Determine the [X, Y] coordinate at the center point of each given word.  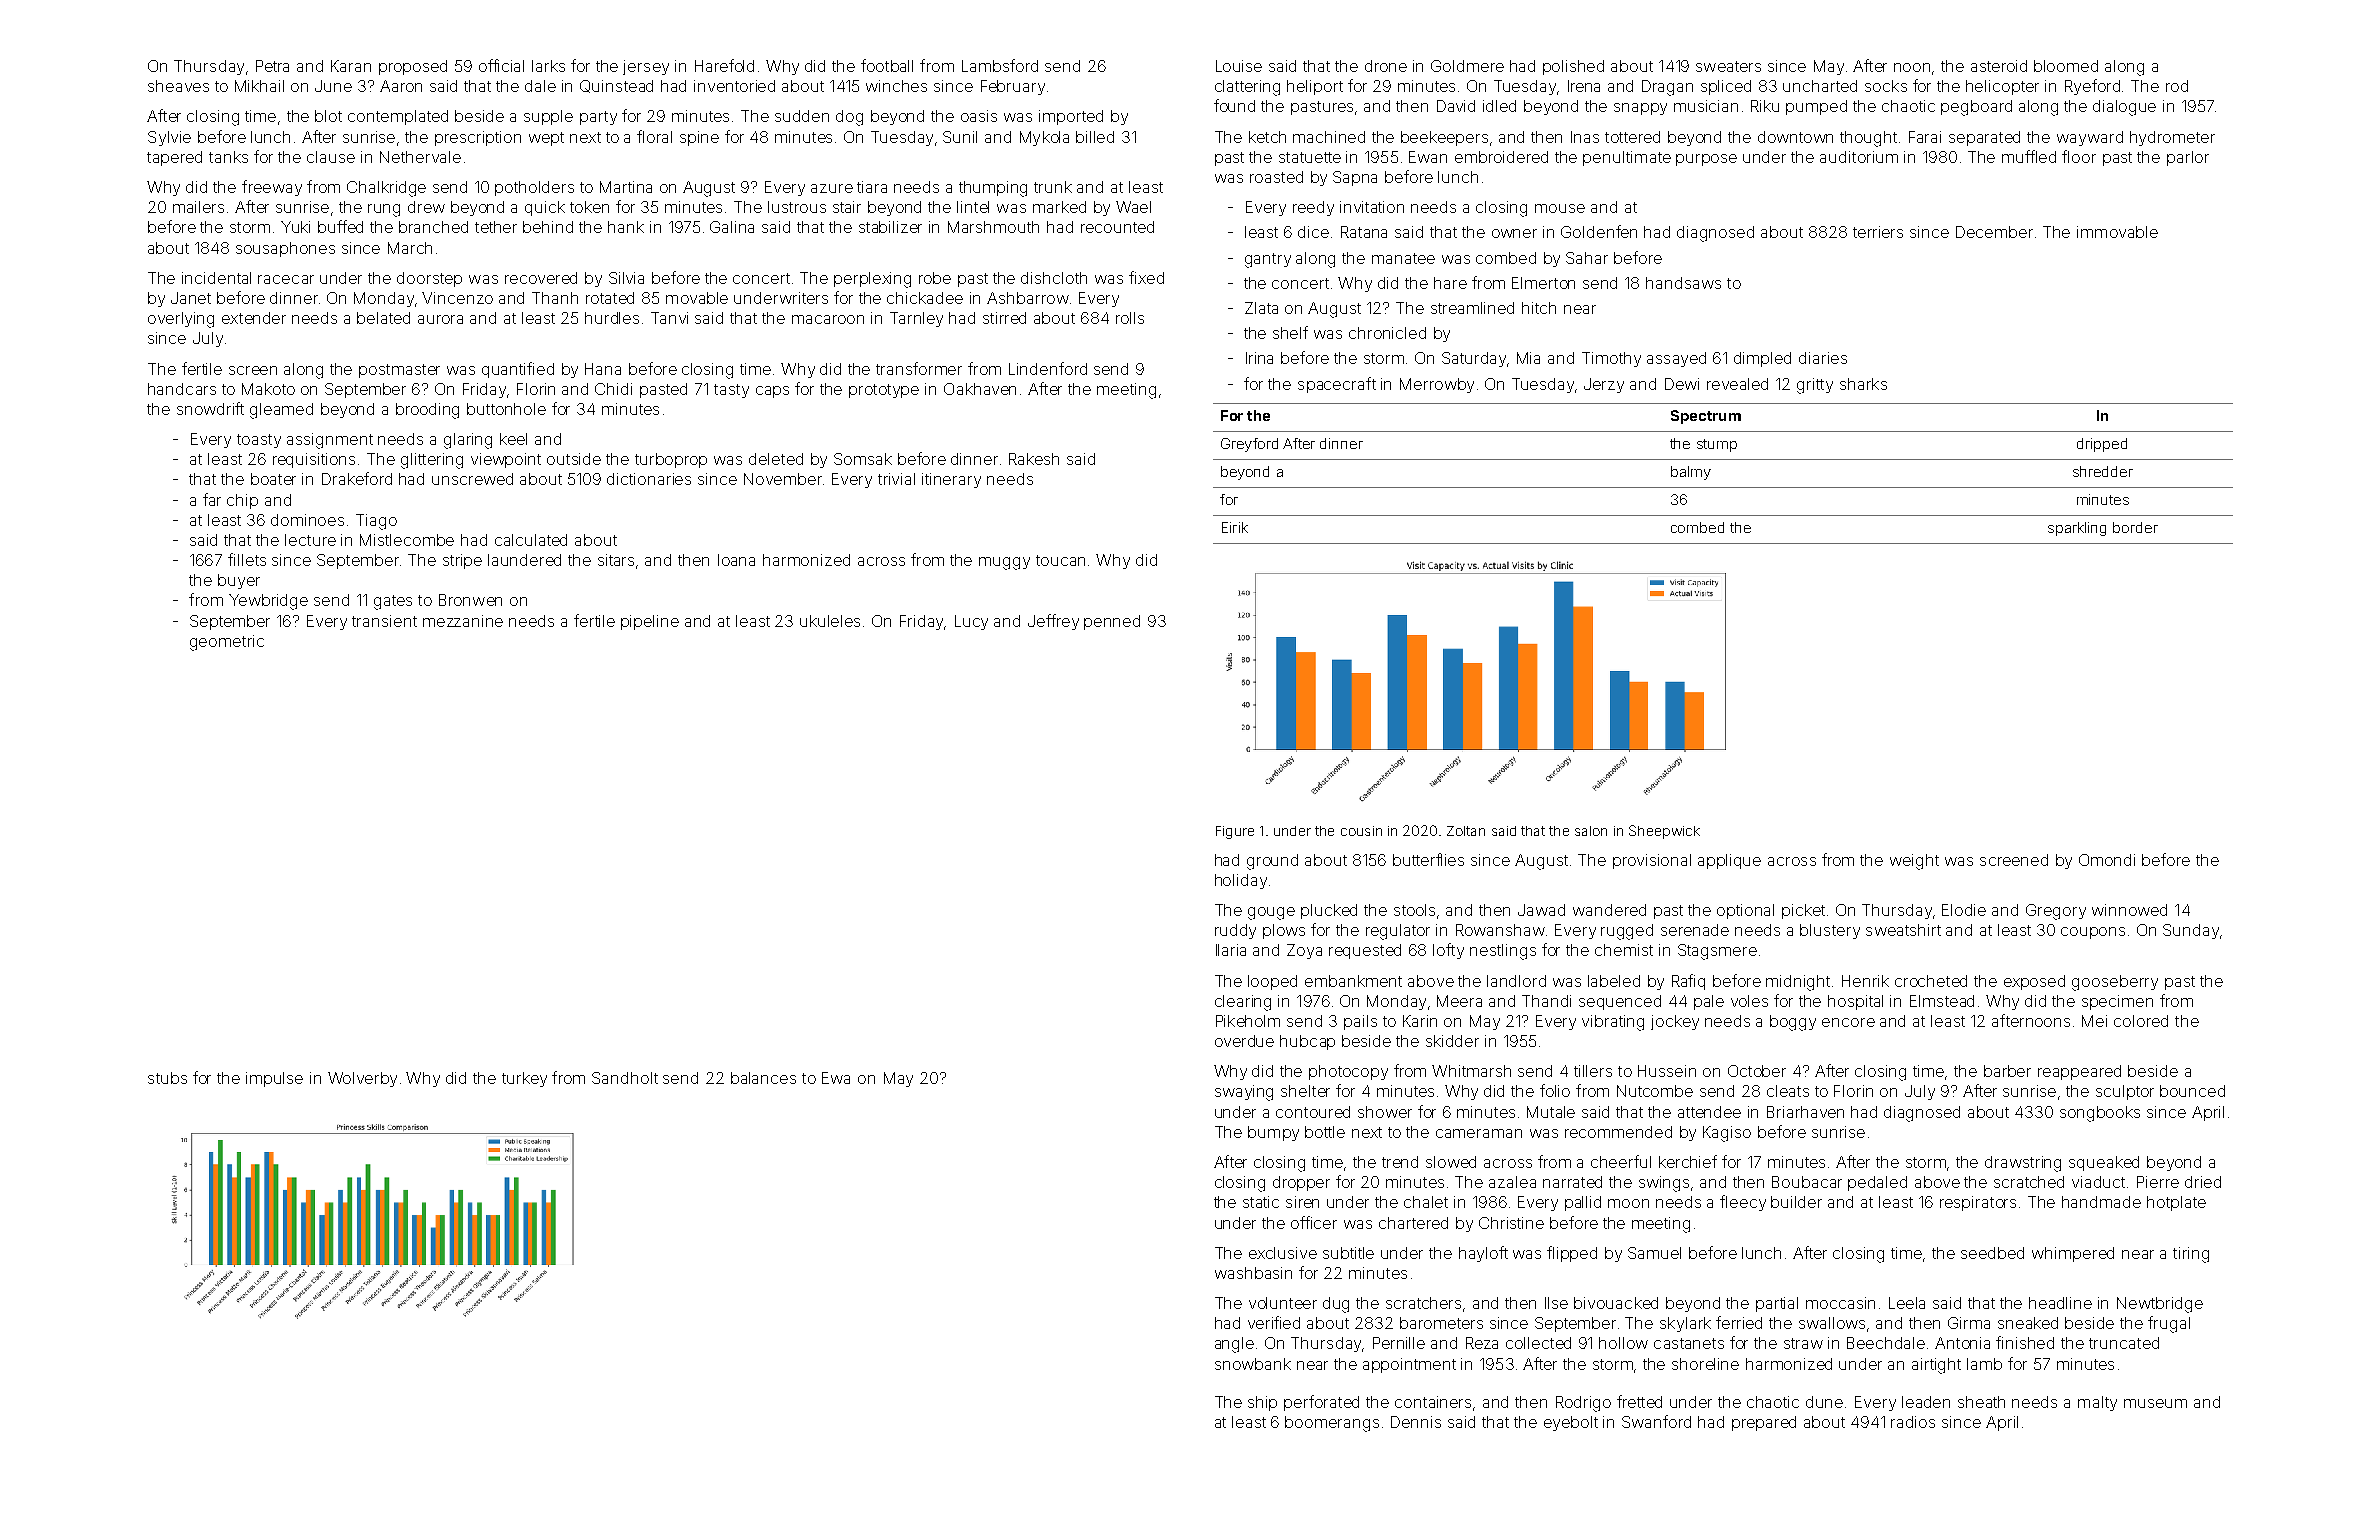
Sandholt [625, 1078]
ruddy [1235, 931]
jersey [646, 67]
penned [1112, 622]
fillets [247, 559]
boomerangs [1332, 1424]
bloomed [2066, 66]
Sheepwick [1664, 832]
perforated [1321, 1403]
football [887, 65]
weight [1914, 862]
